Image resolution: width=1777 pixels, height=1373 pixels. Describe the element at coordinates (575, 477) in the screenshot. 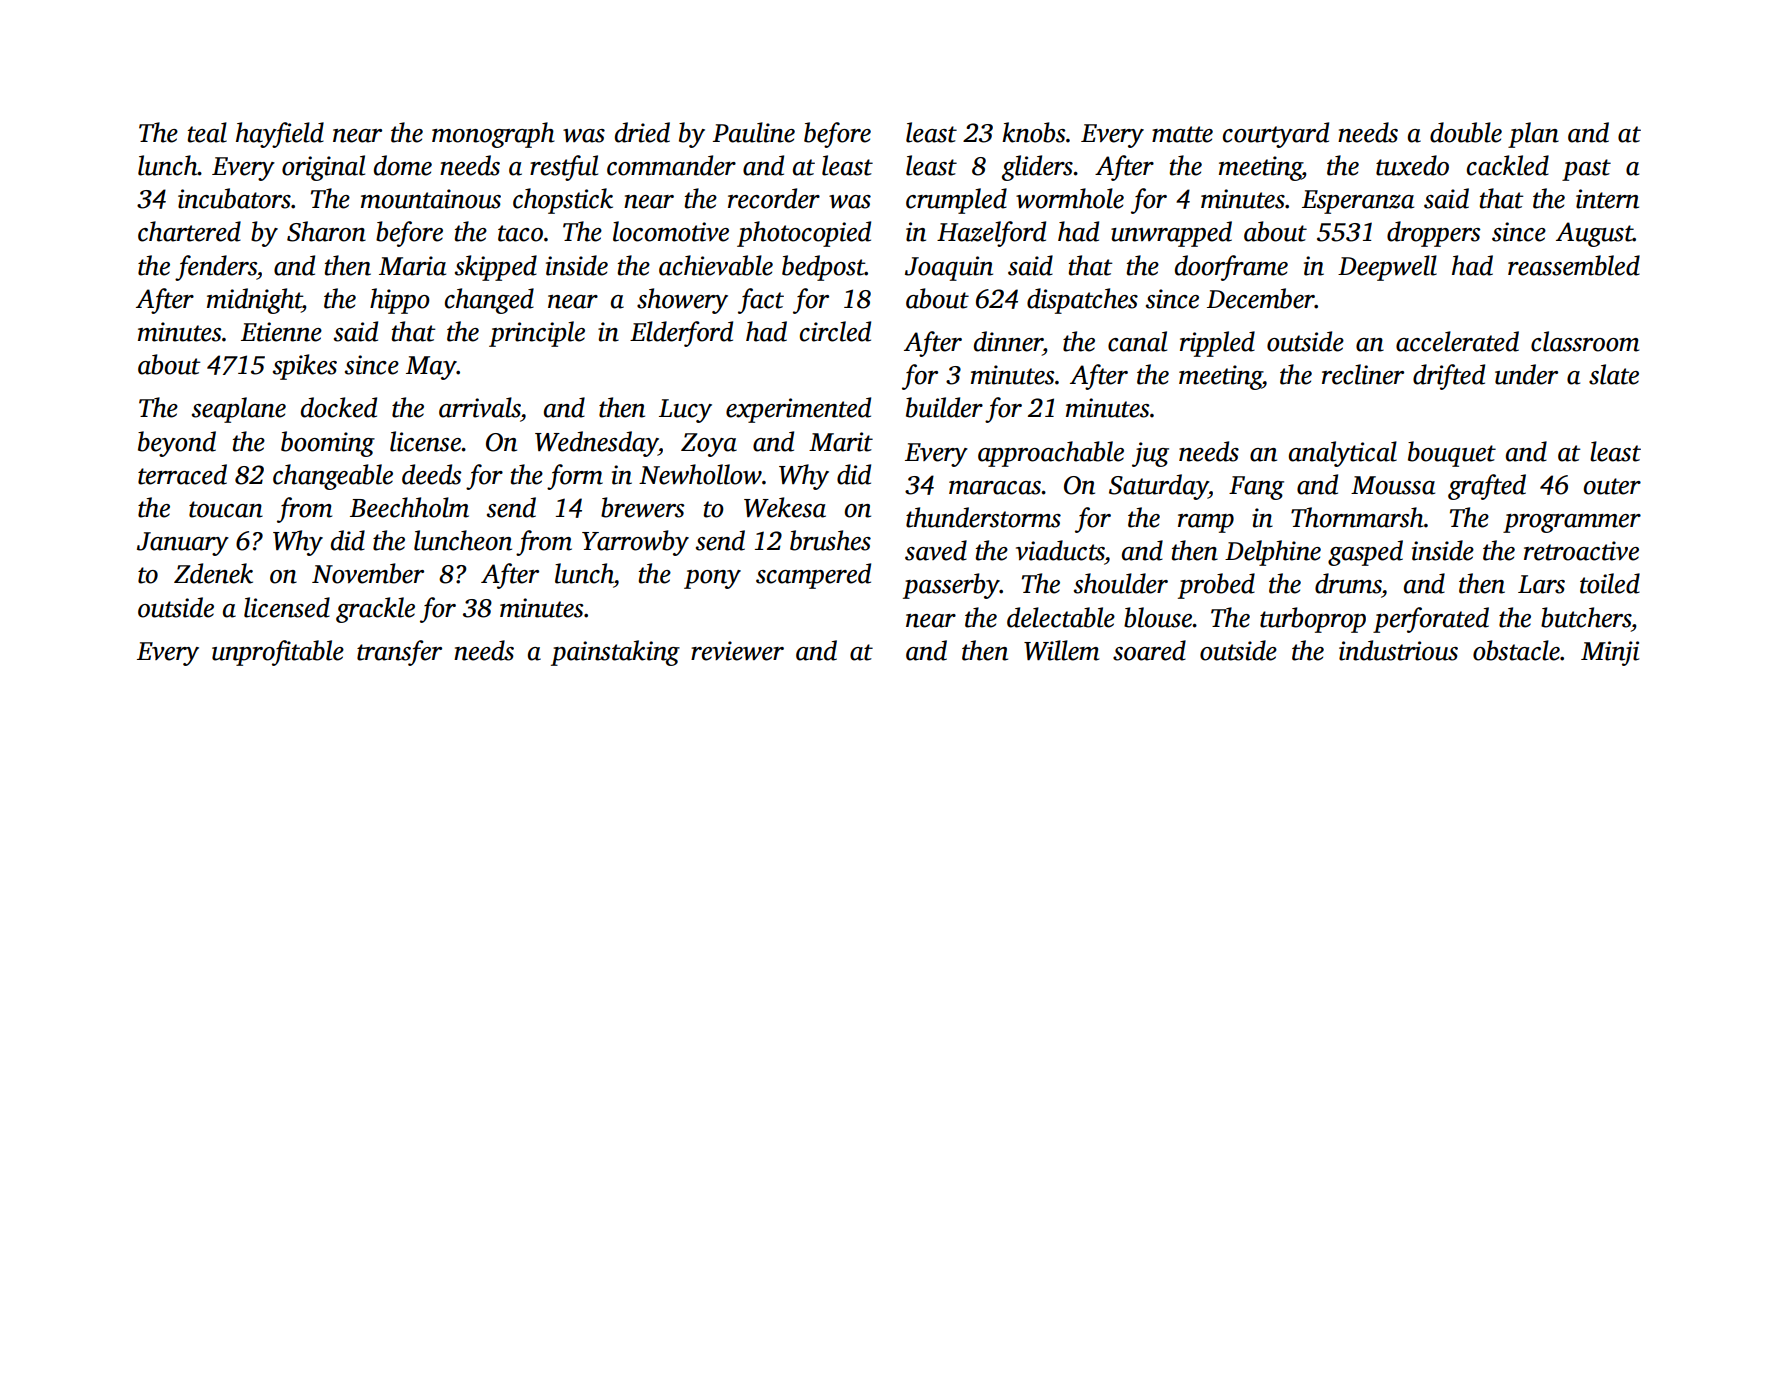

I see `form` at that location.
